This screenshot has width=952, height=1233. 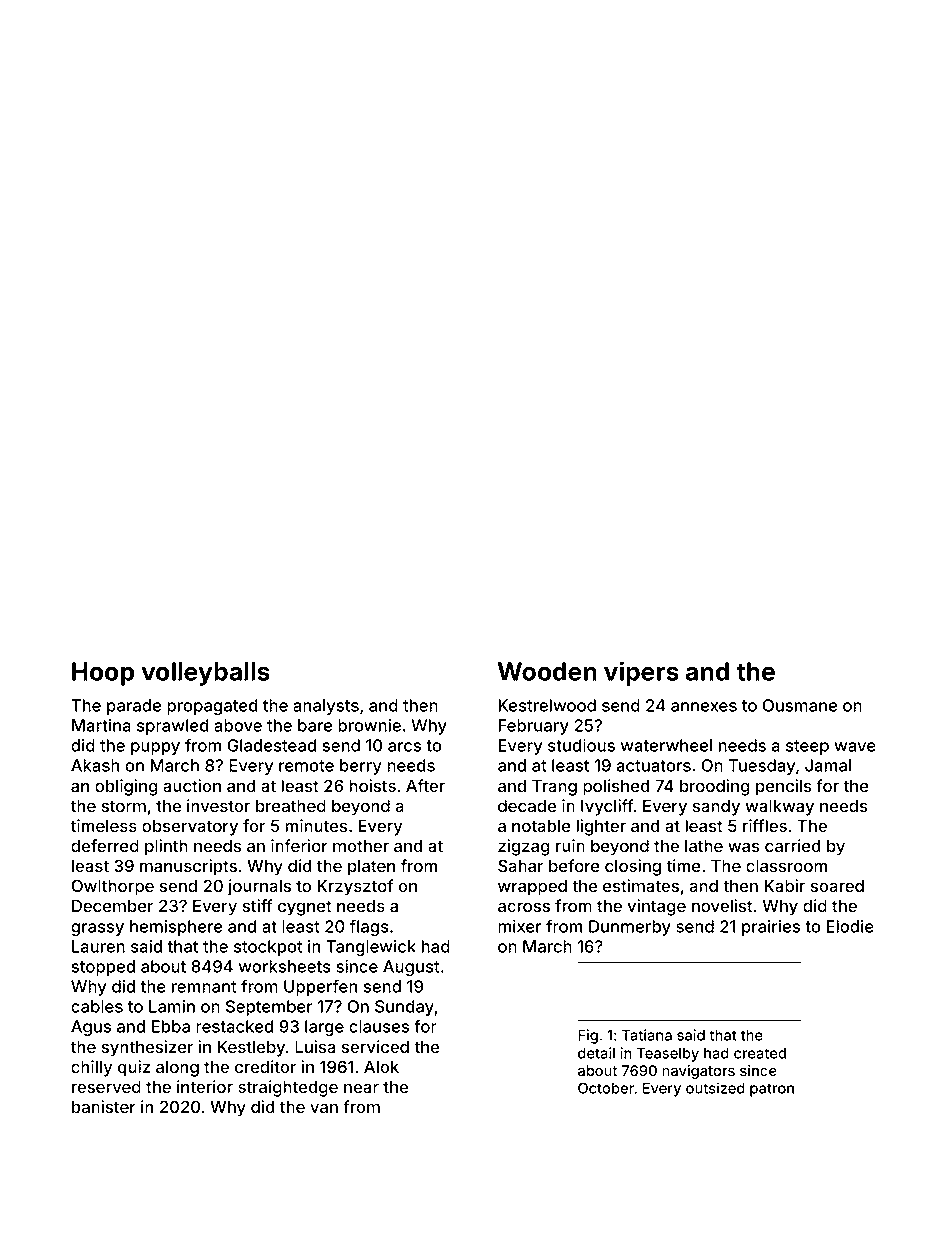 I want to click on Wooden, so click(x=547, y=671).
